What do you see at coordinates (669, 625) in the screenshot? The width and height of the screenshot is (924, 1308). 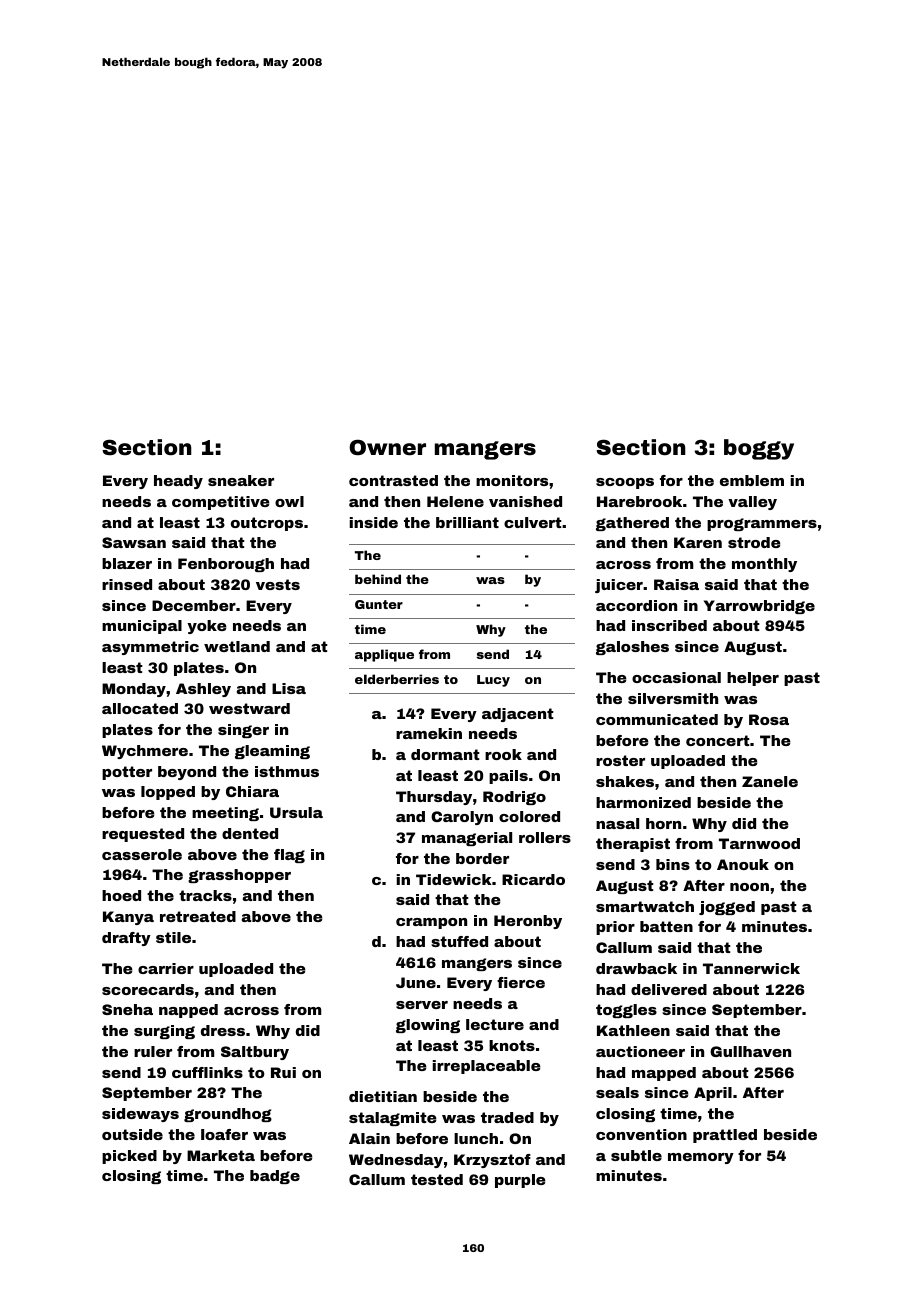 I see `inscribed` at bounding box center [669, 625].
